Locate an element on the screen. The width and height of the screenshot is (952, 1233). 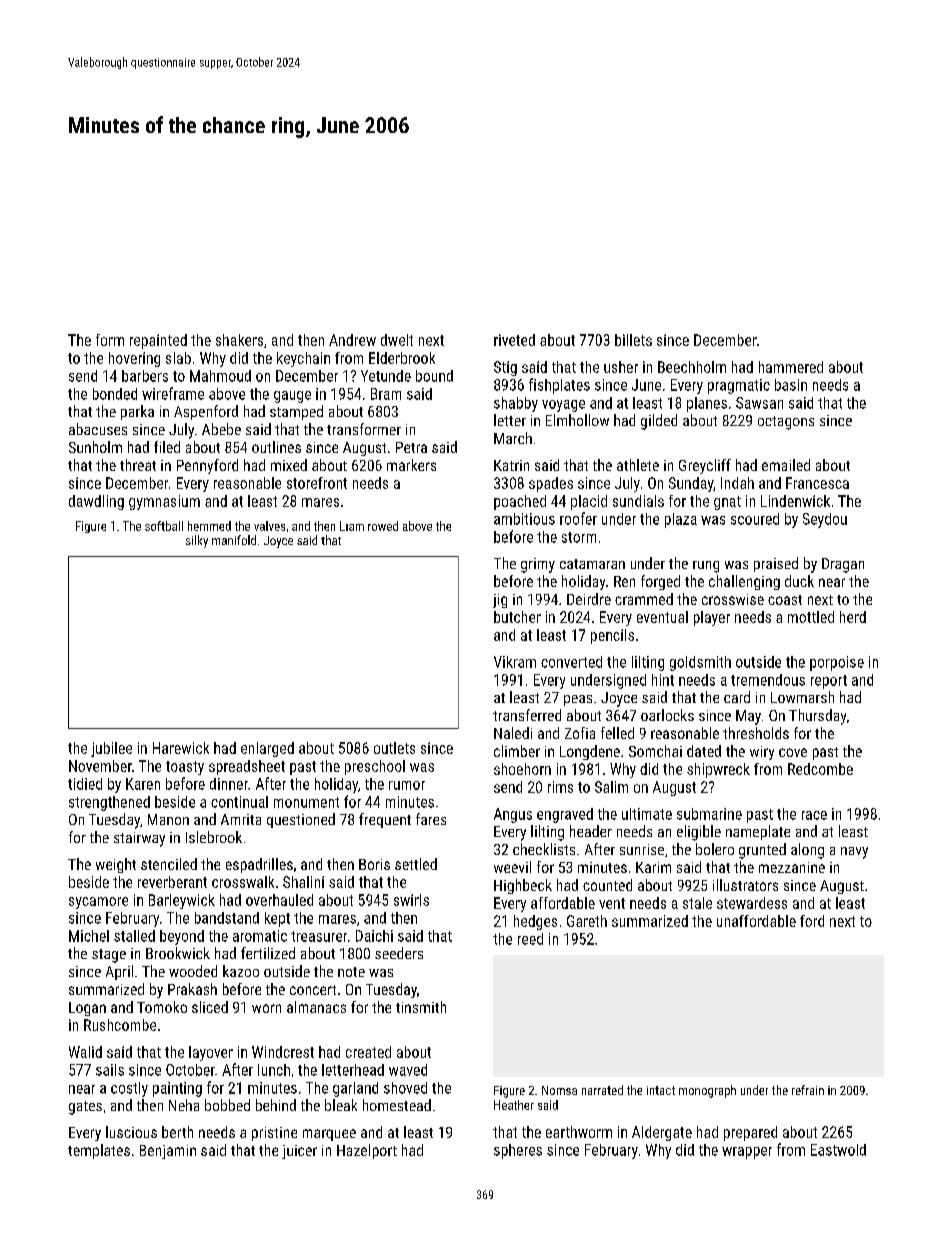
Brookwick is located at coordinates (178, 953).
